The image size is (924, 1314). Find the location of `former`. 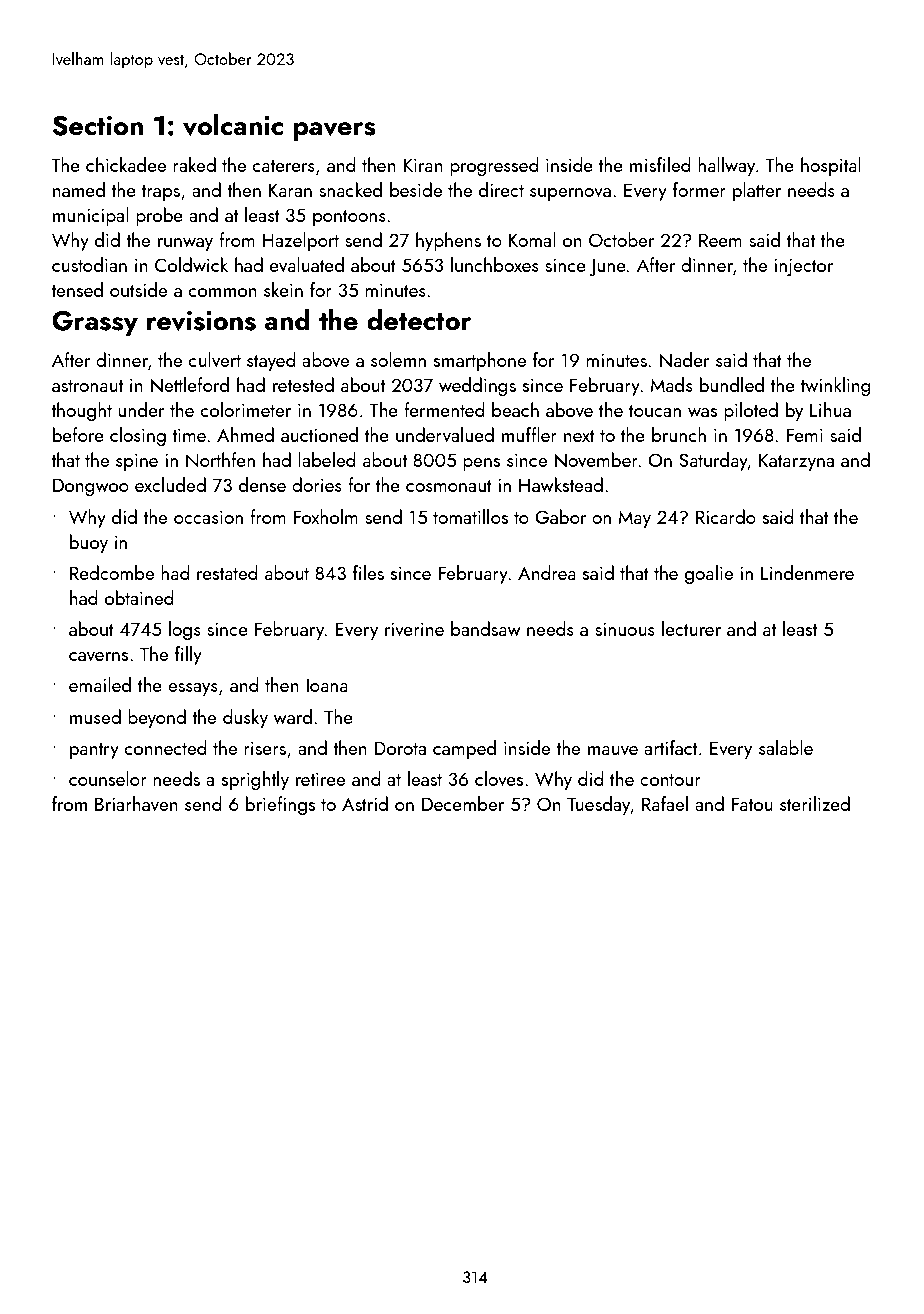

former is located at coordinates (699, 189).
